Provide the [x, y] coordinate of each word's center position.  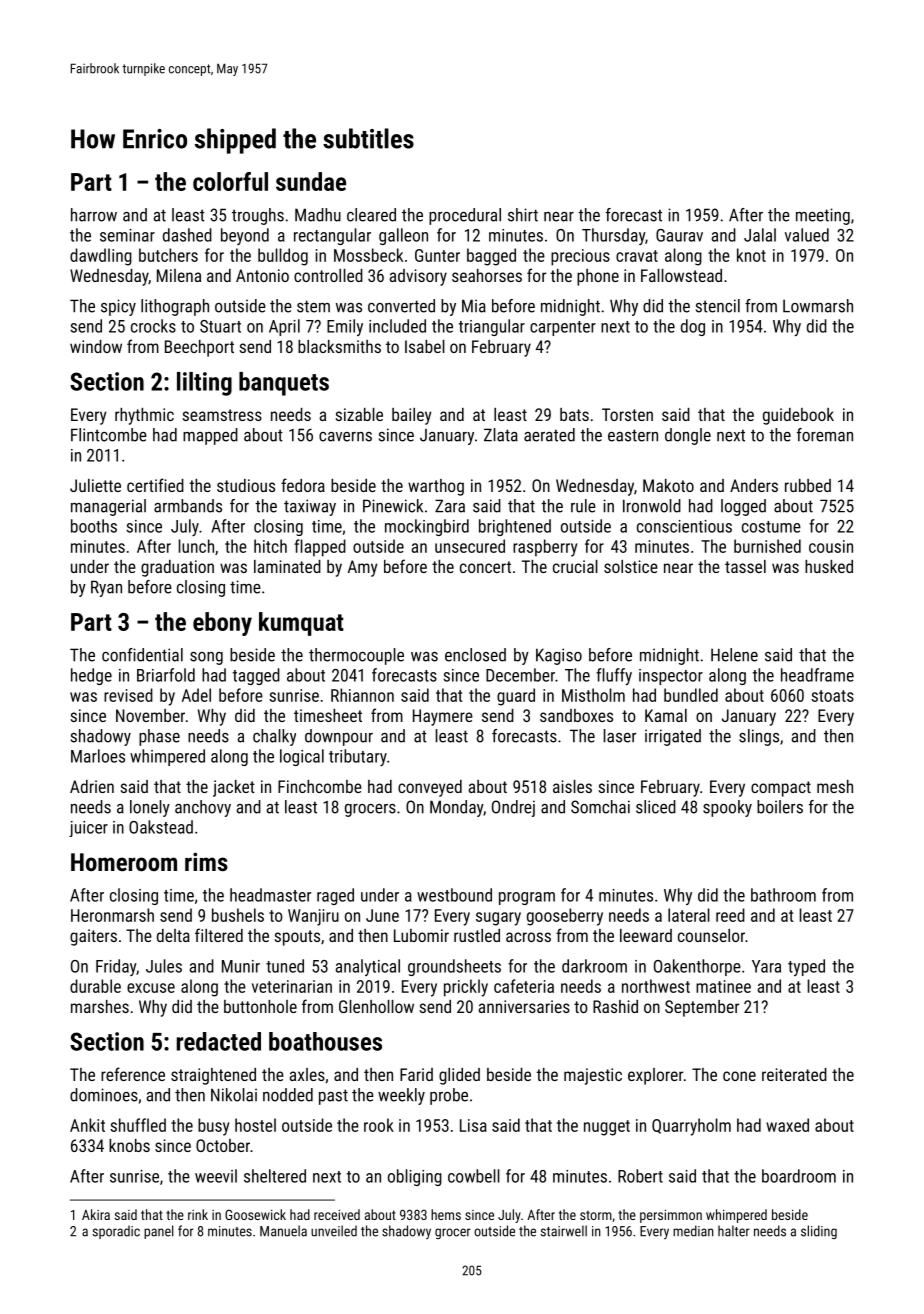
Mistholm [593, 695]
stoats [832, 696]
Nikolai [234, 1095]
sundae [311, 181]
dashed [187, 235]
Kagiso [559, 656]
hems [446, 1214]
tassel [745, 566]
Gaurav [679, 235]
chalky [274, 737]
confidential [142, 655]
